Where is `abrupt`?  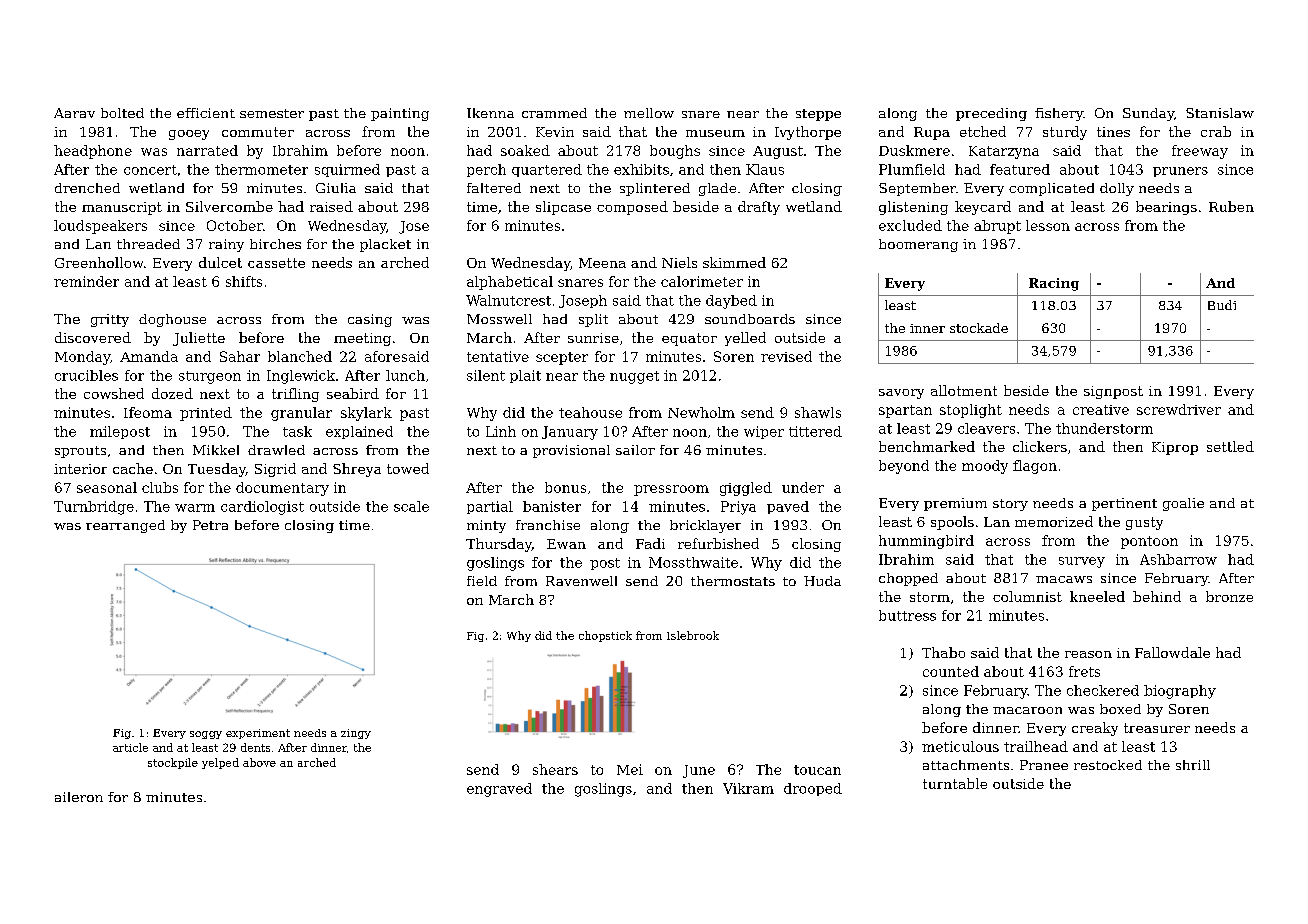 abrupt is located at coordinates (997, 227).
